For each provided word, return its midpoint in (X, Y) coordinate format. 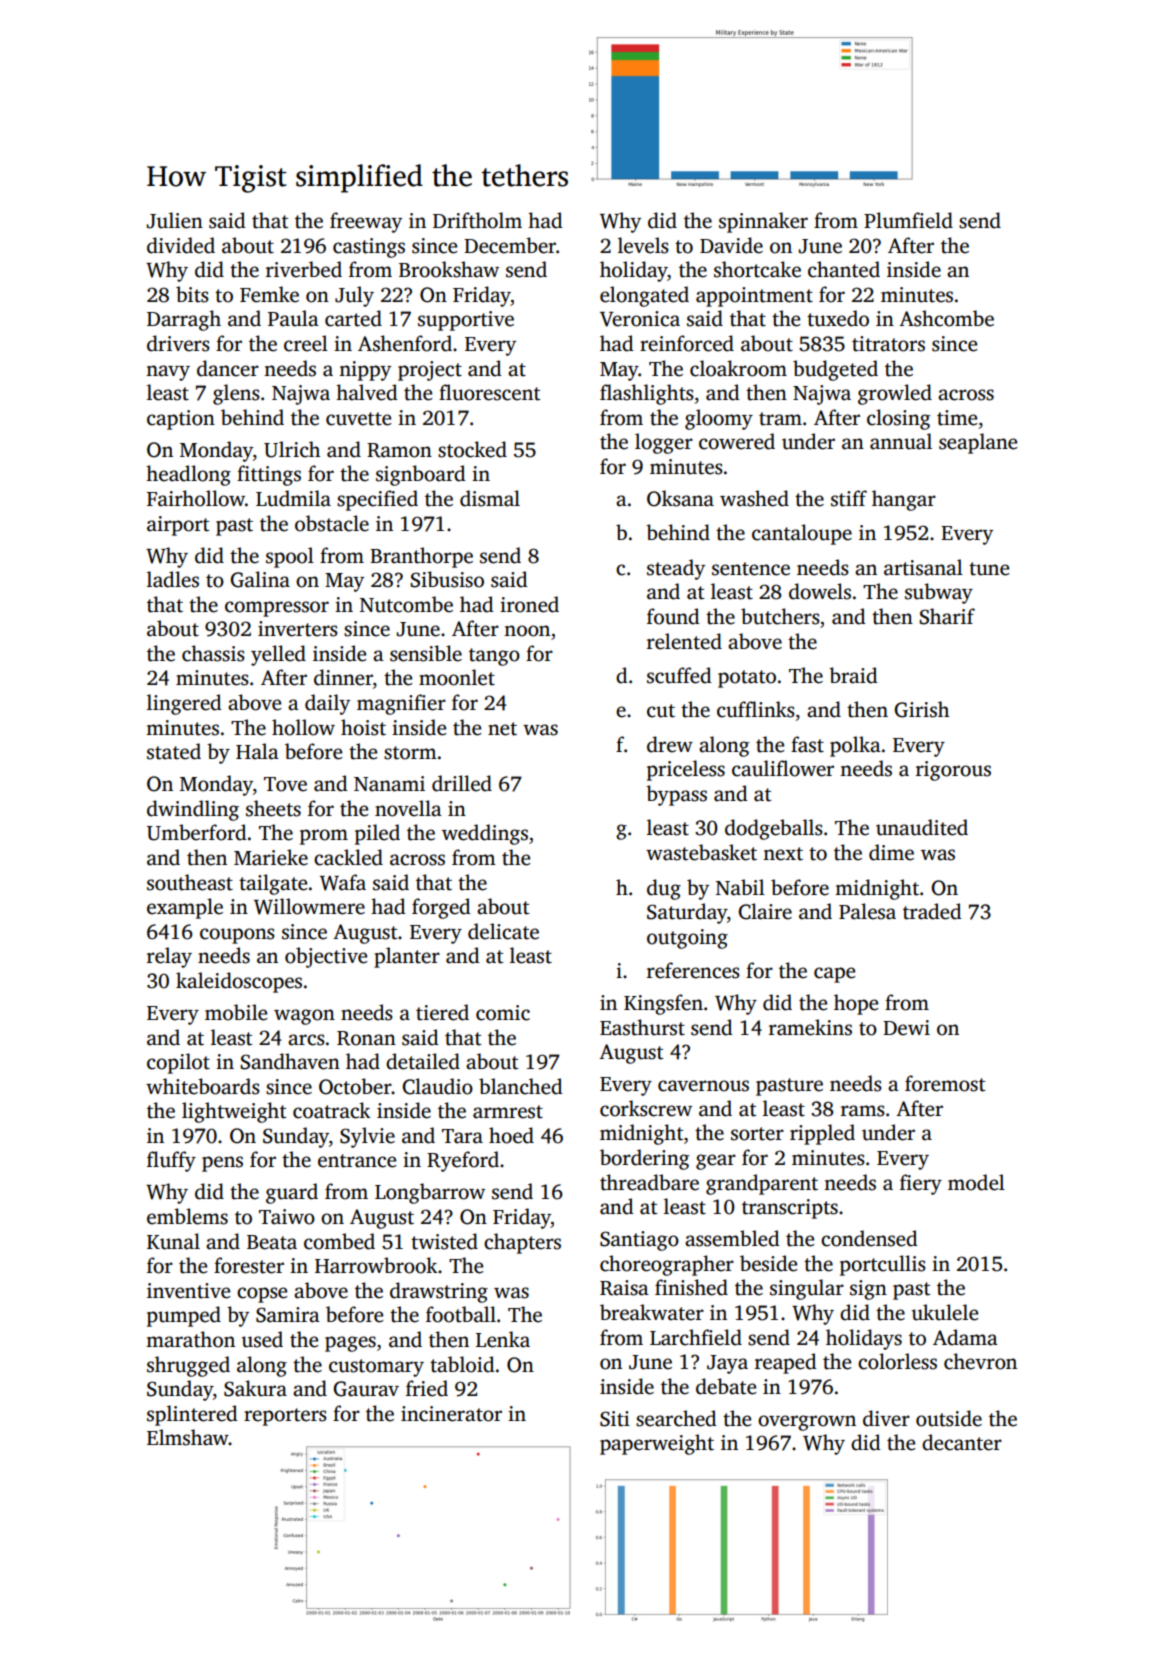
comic (503, 1013)
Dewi (906, 1028)
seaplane (978, 443)
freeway (366, 222)
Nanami (389, 784)
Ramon (399, 450)
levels (643, 245)
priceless (686, 770)
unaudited (922, 827)
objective (326, 957)
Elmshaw (188, 1437)
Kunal (173, 1241)
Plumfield (908, 220)
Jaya (727, 1364)
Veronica (640, 319)
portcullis (883, 1265)
